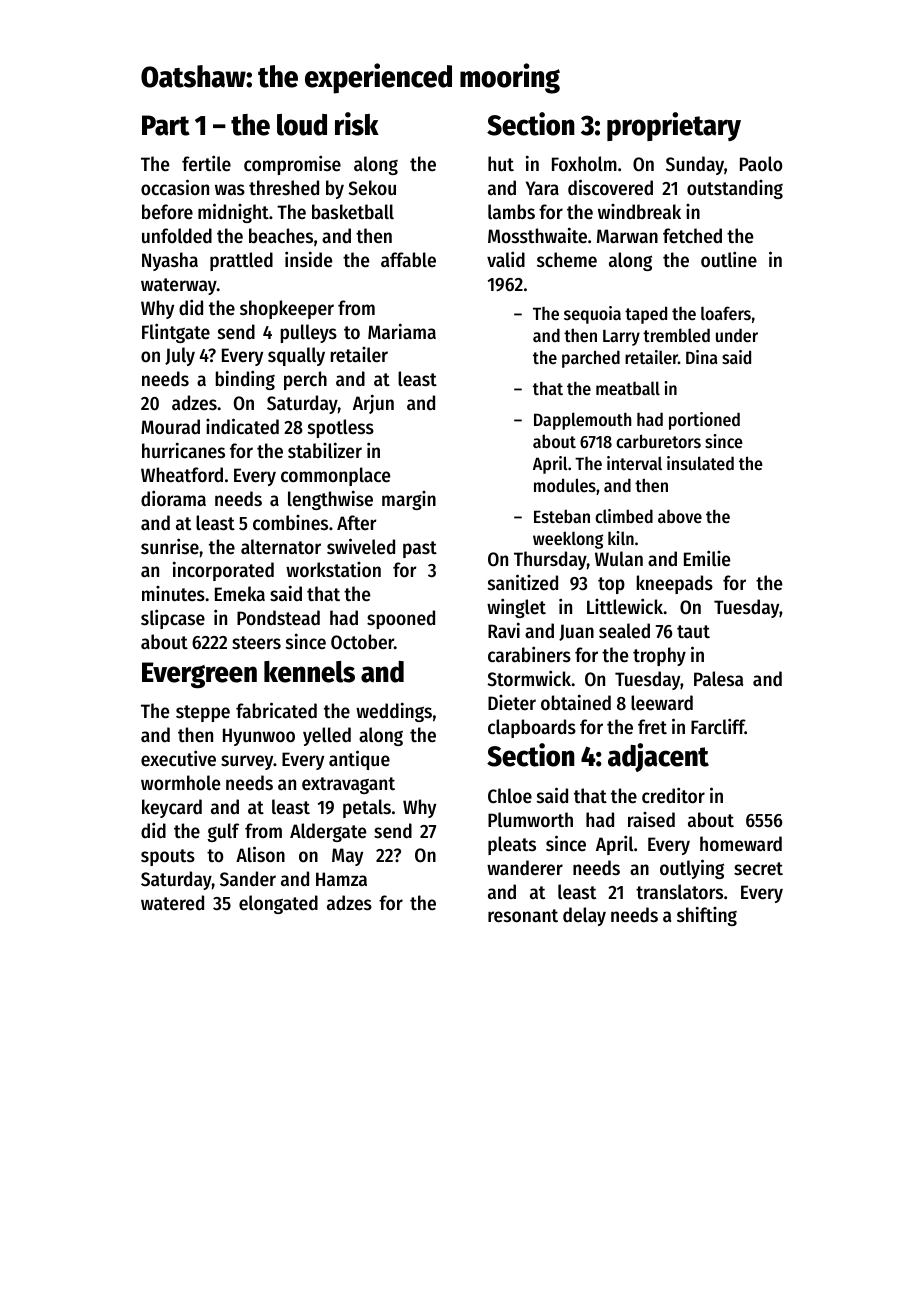 This screenshot has width=924, height=1311. Describe the element at coordinates (199, 675) in the screenshot. I see `Evergreen` at that location.
